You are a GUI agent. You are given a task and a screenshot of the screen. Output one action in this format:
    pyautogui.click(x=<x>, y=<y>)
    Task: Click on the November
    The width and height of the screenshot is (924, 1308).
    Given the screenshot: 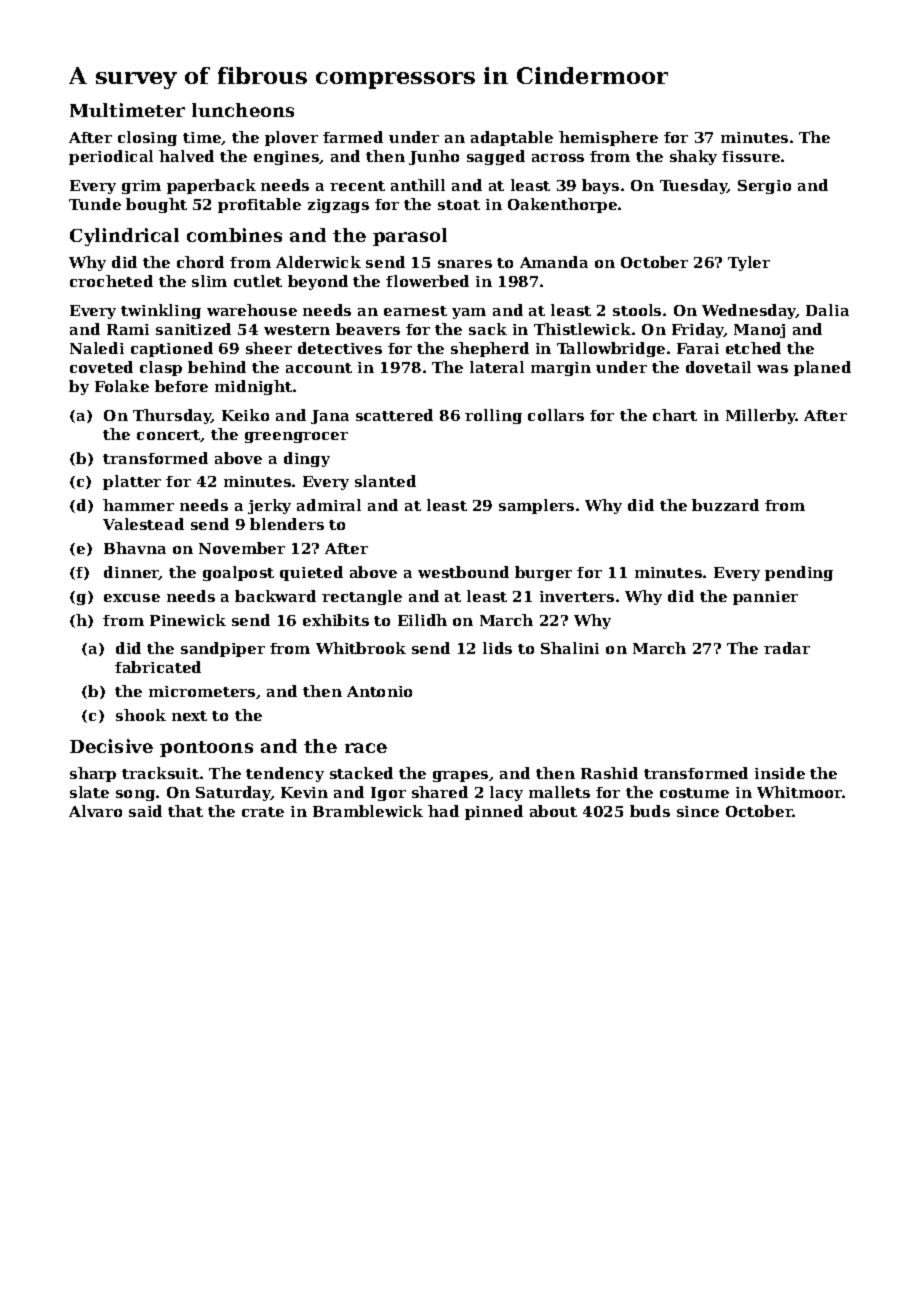 What is the action you would take?
    pyautogui.click(x=242, y=548)
